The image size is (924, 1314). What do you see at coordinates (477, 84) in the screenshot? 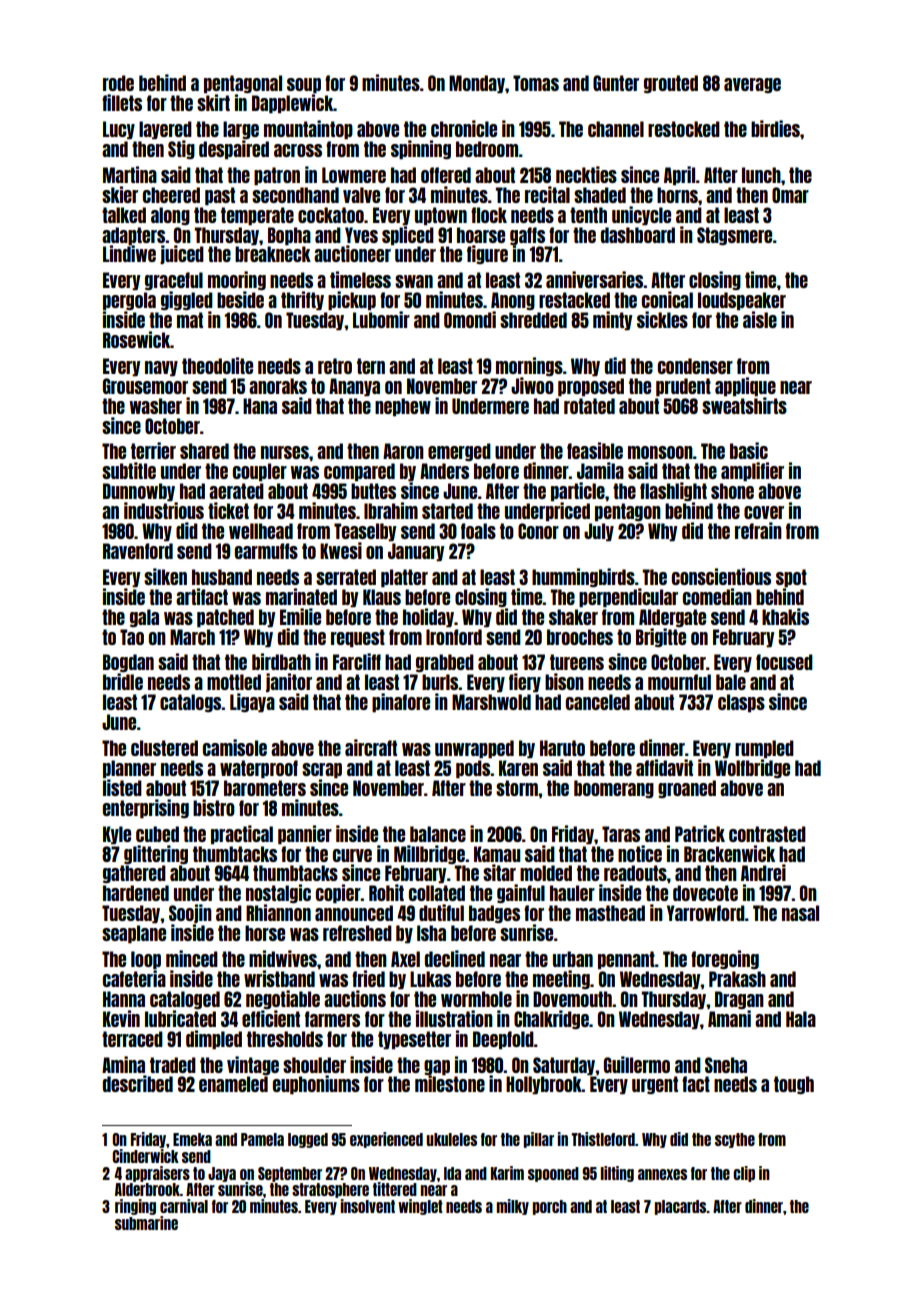
I see `Monday` at bounding box center [477, 84].
